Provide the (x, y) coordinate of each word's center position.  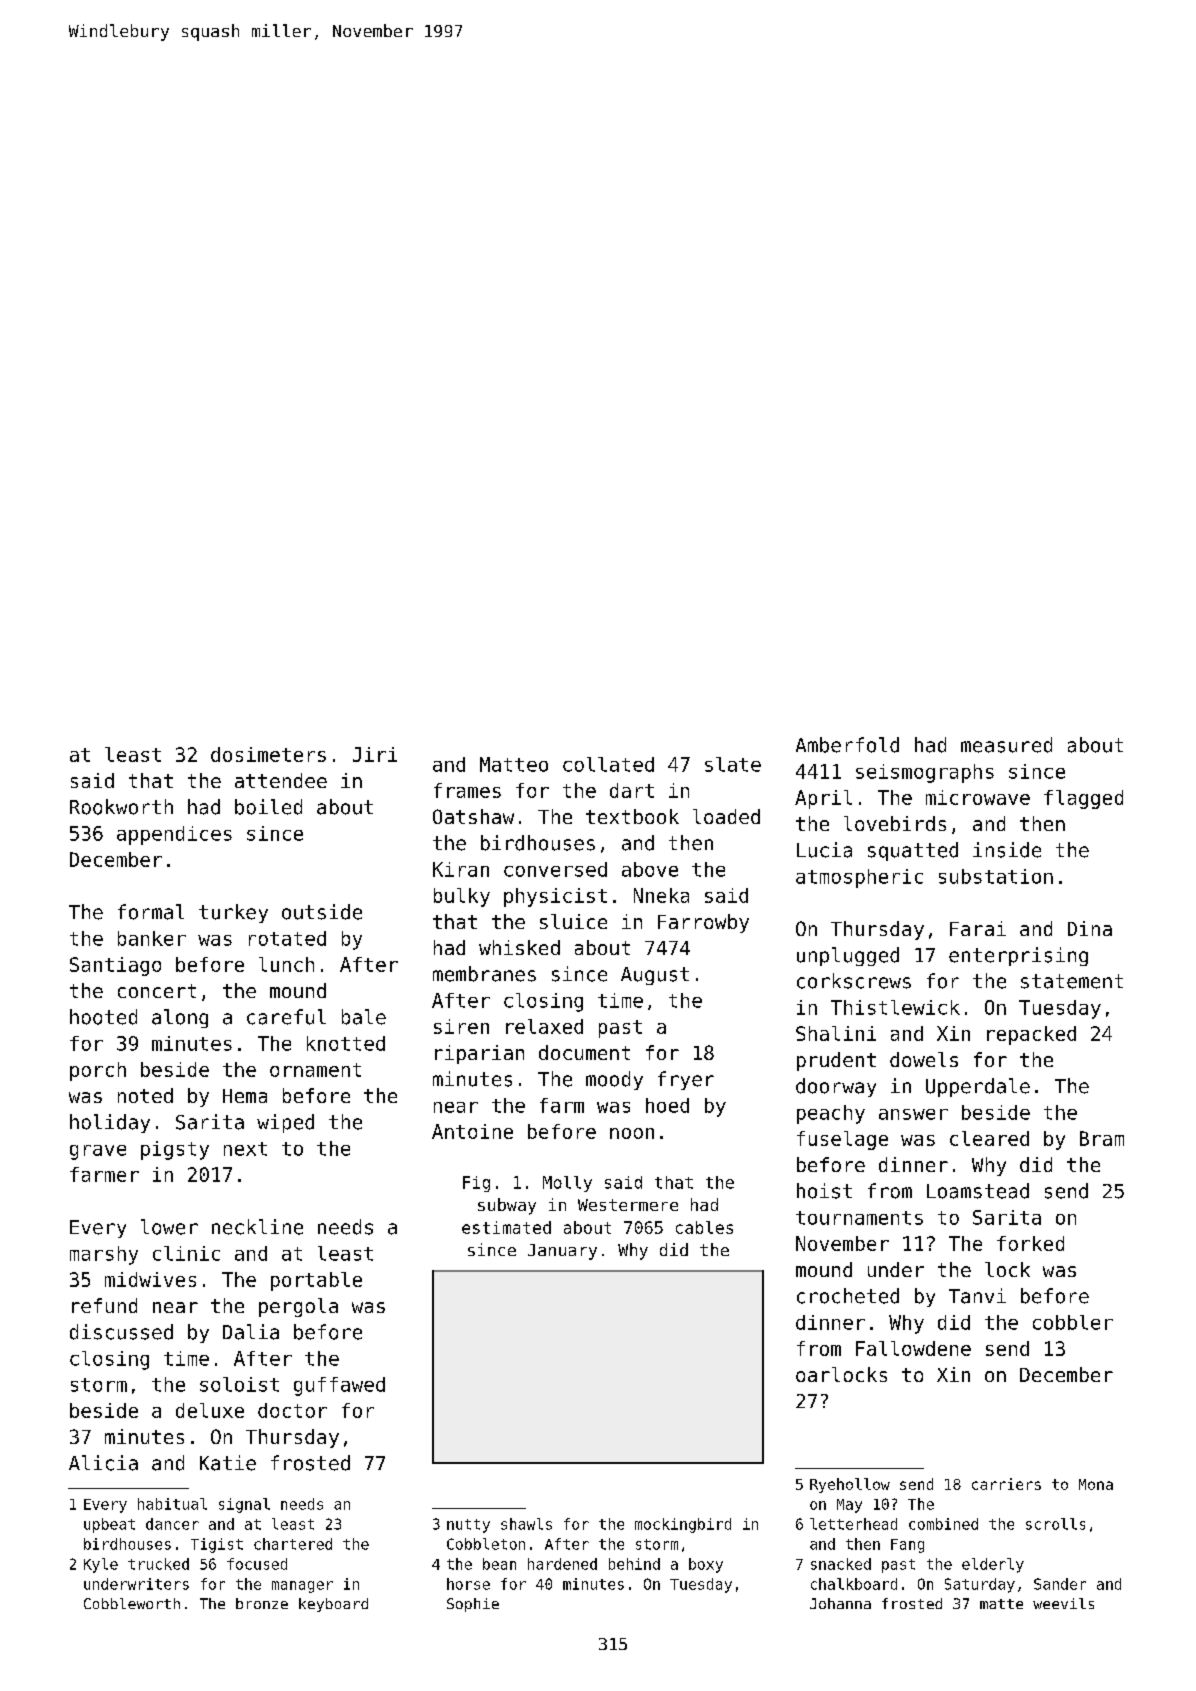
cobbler (1073, 1322)
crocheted (848, 1296)
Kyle (101, 1565)
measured (1006, 745)
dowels (924, 1059)
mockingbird (683, 1525)
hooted (103, 1017)
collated (608, 764)
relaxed (544, 1026)
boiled (268, 807)
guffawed (339, 1386)
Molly (567, 1184)
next (245, 1149)
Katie (228, 1463)
